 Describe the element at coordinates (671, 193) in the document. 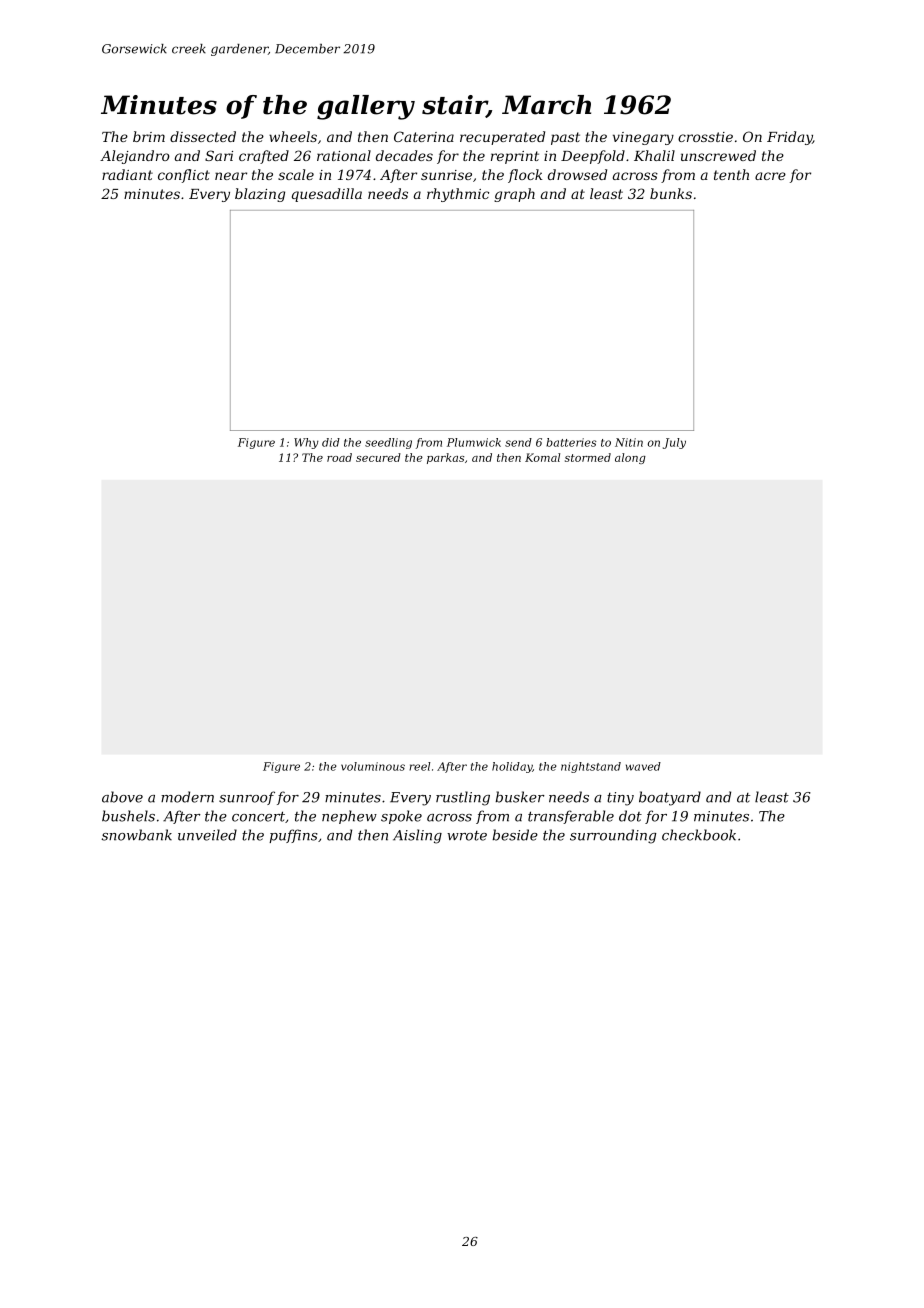

I see `bunks` at that location.
